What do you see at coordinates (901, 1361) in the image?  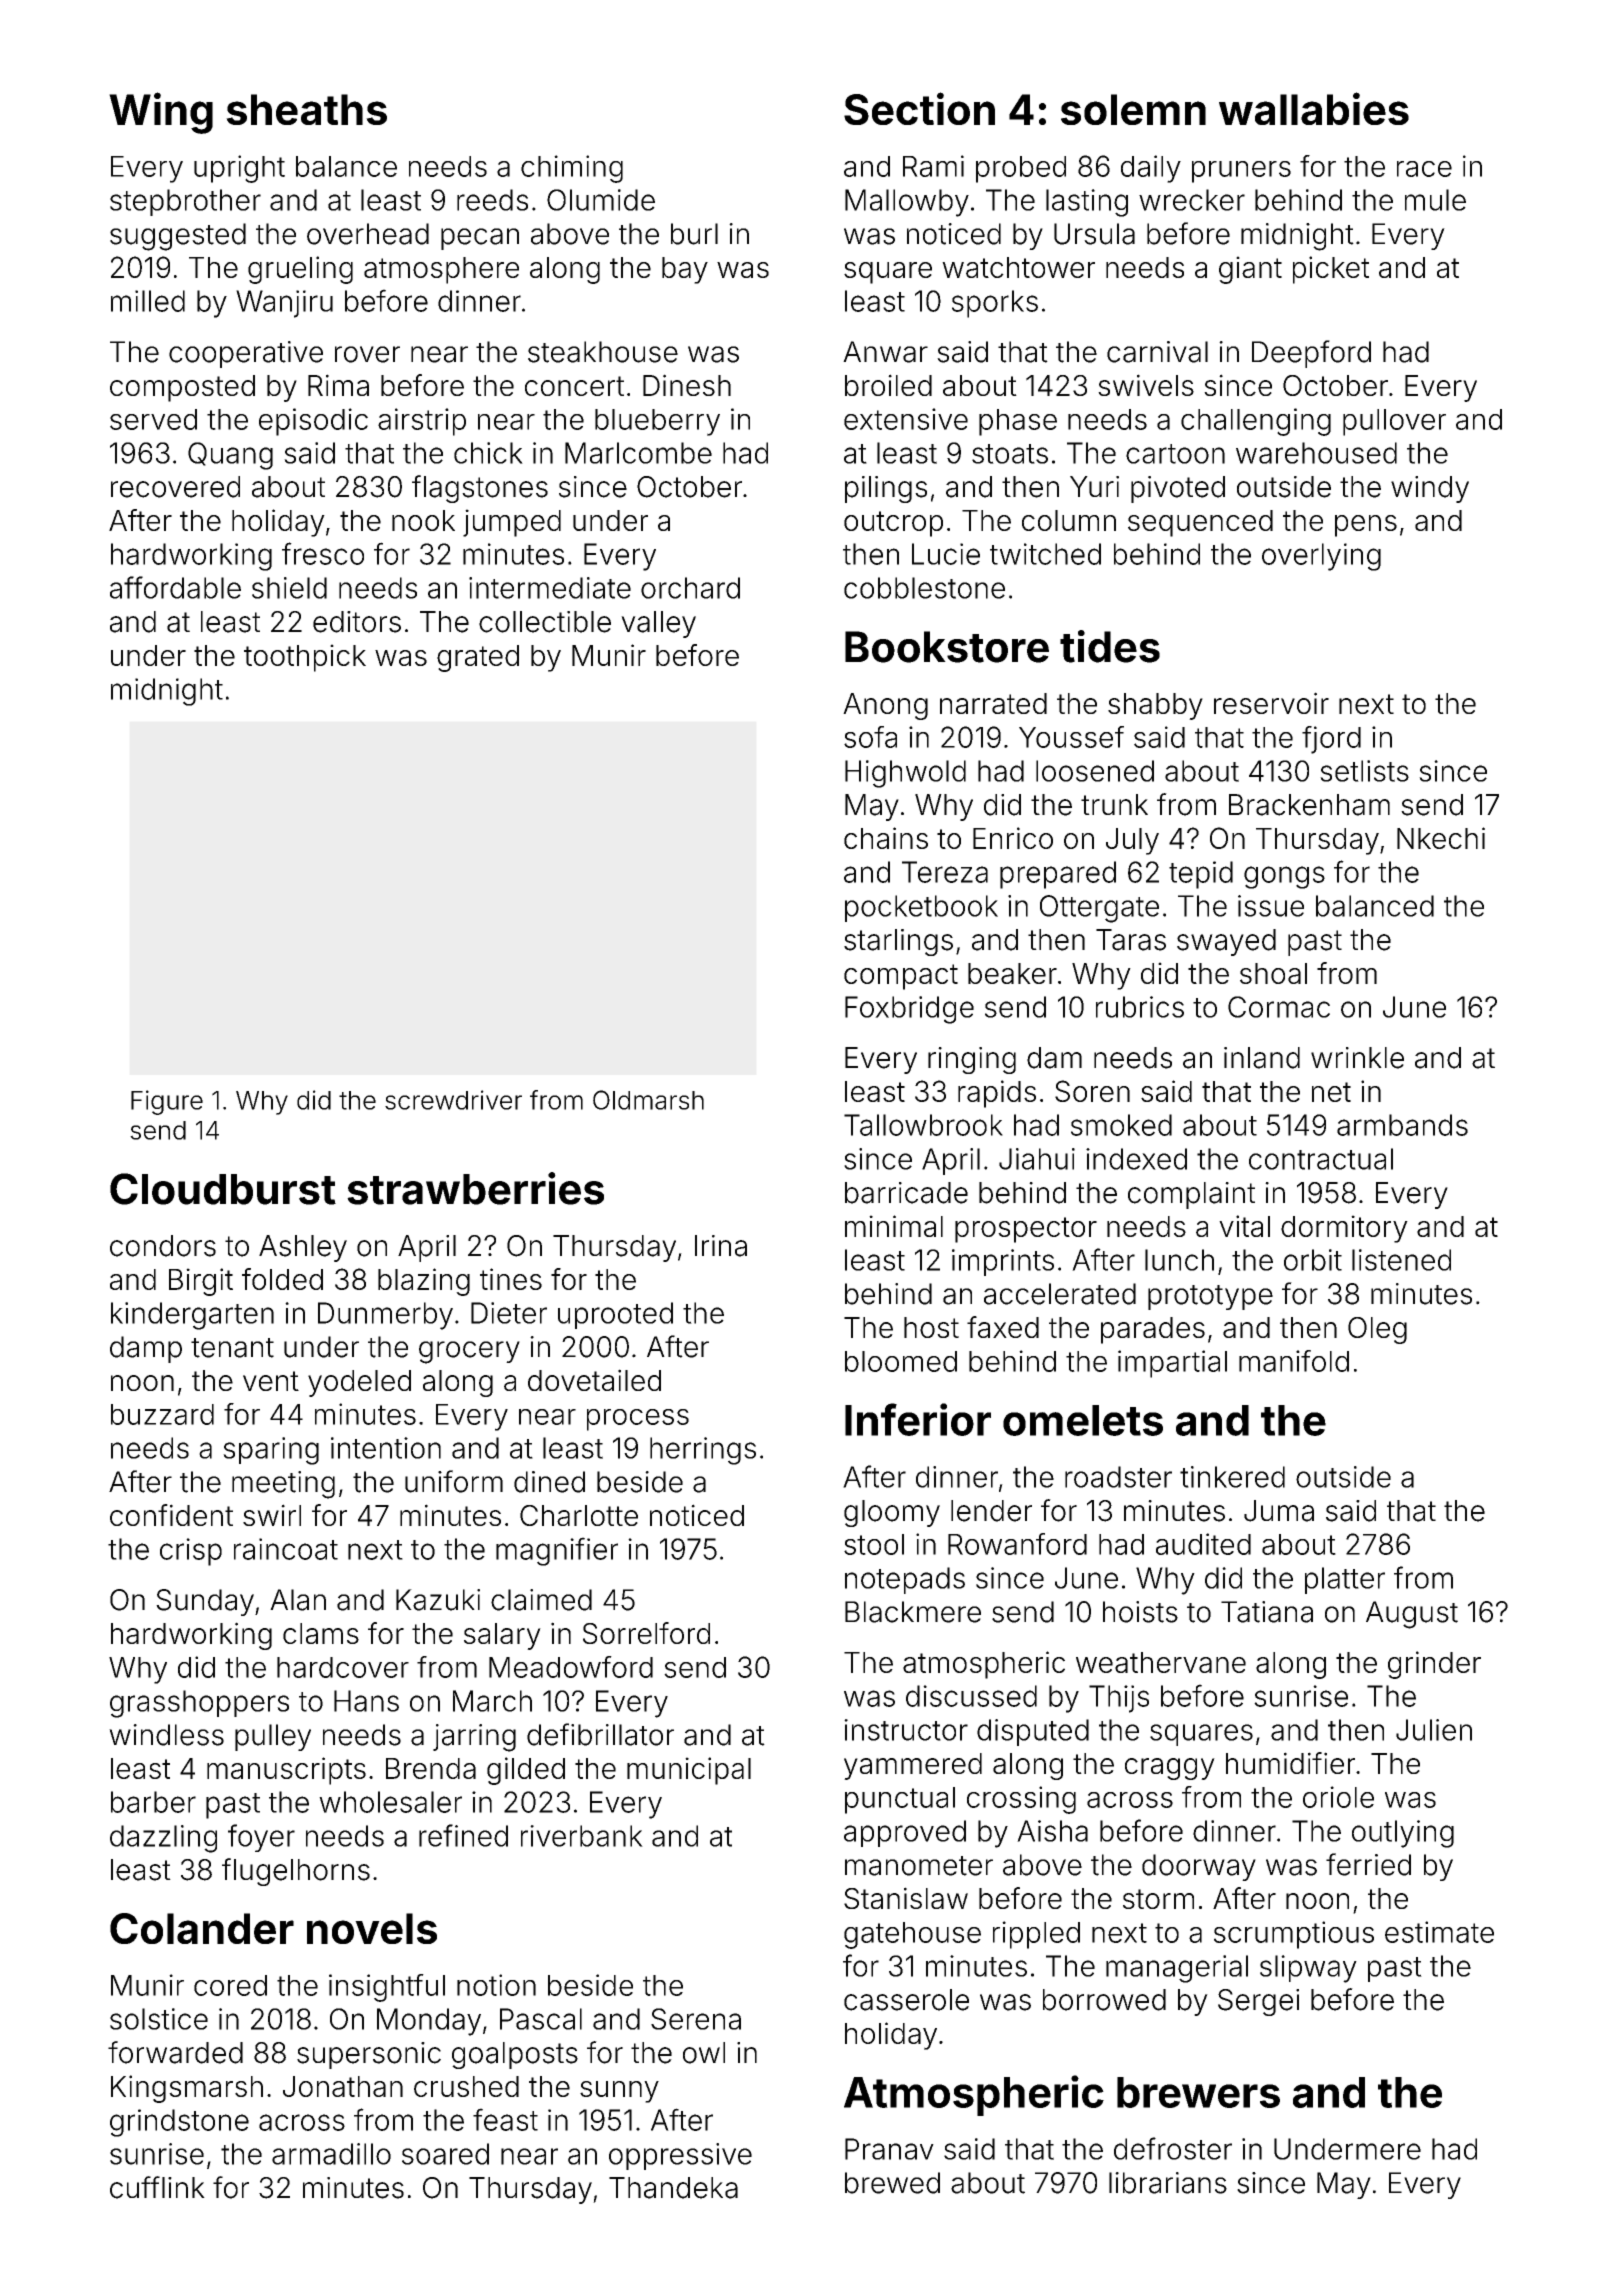 I see `bloomed` at bounding box center [901, 1361].
